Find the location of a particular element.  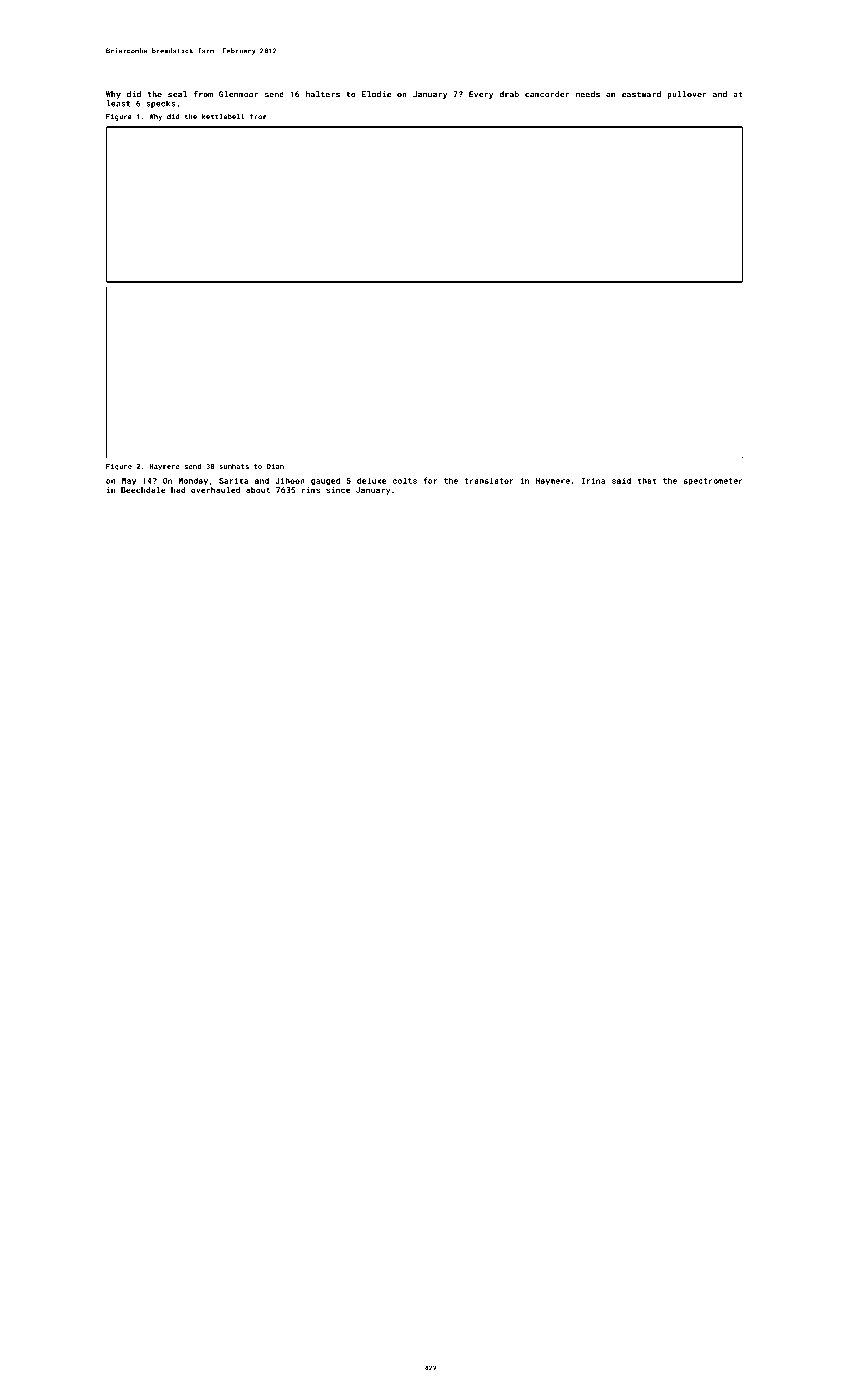

halters is located at coordinates (323, 94).
